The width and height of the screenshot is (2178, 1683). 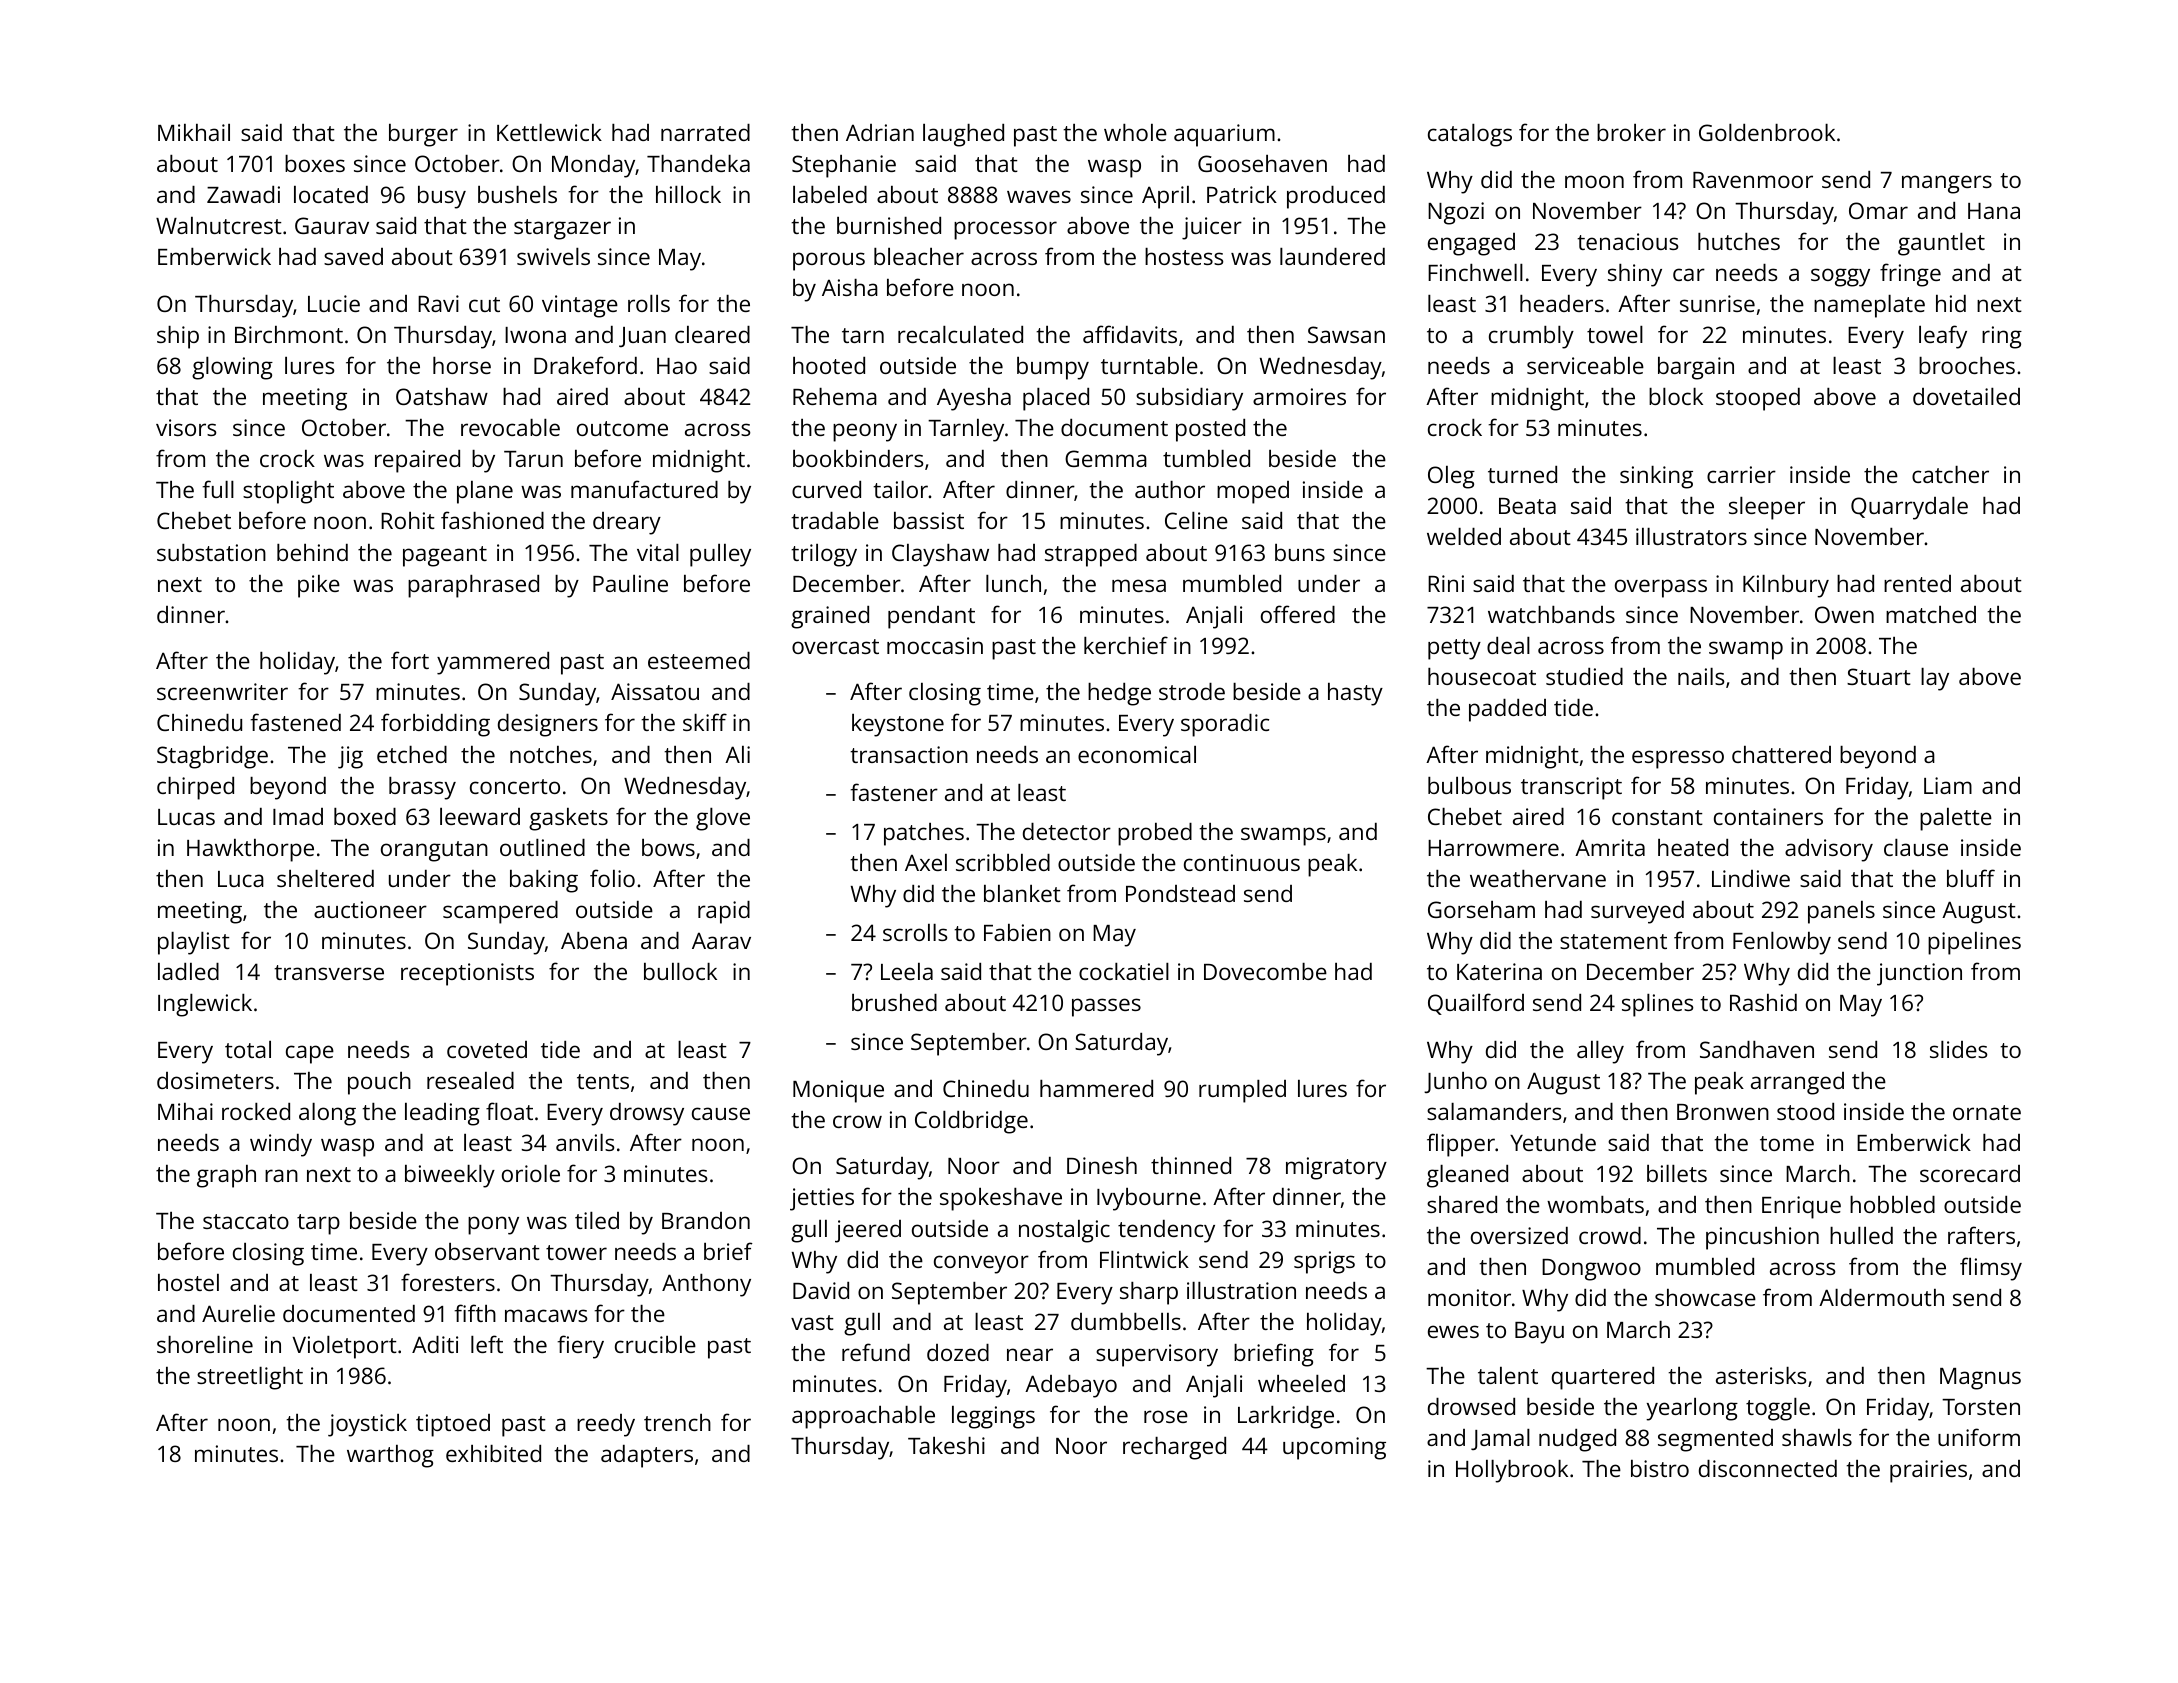 I want to click on laughed, so click(x=963, y=135).
